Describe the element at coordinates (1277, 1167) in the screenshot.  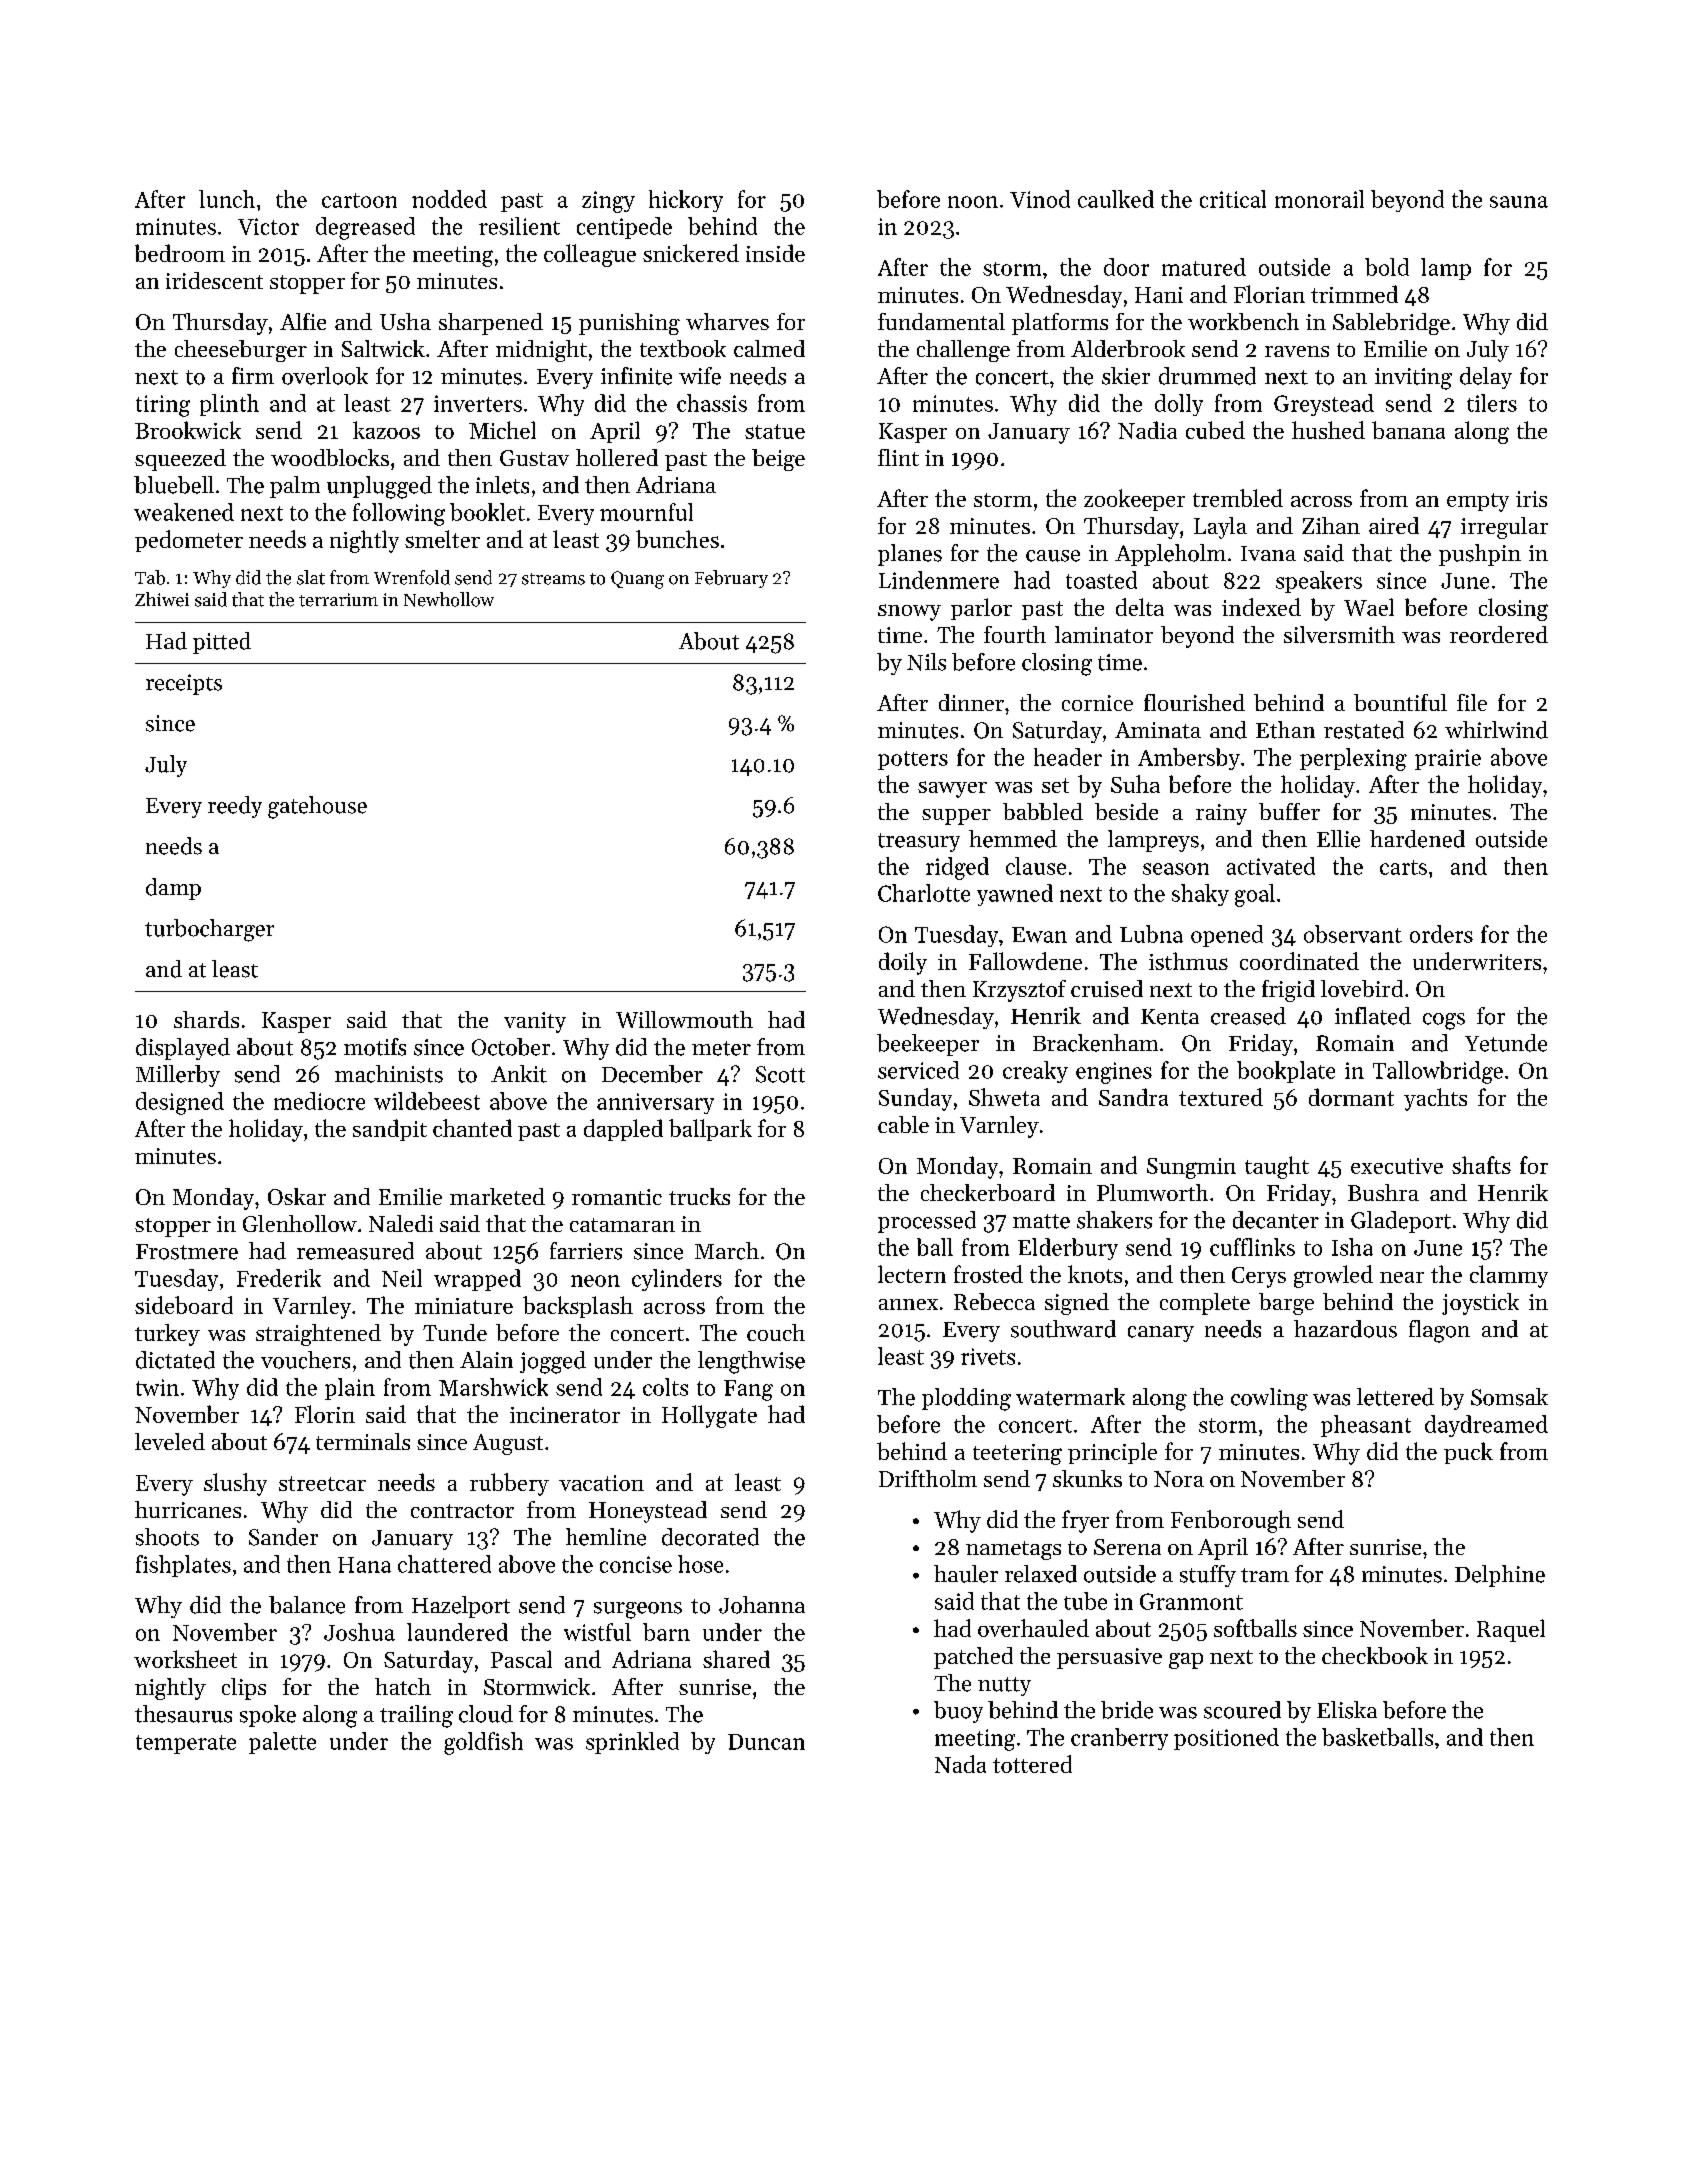
I see `taught` at that location.
